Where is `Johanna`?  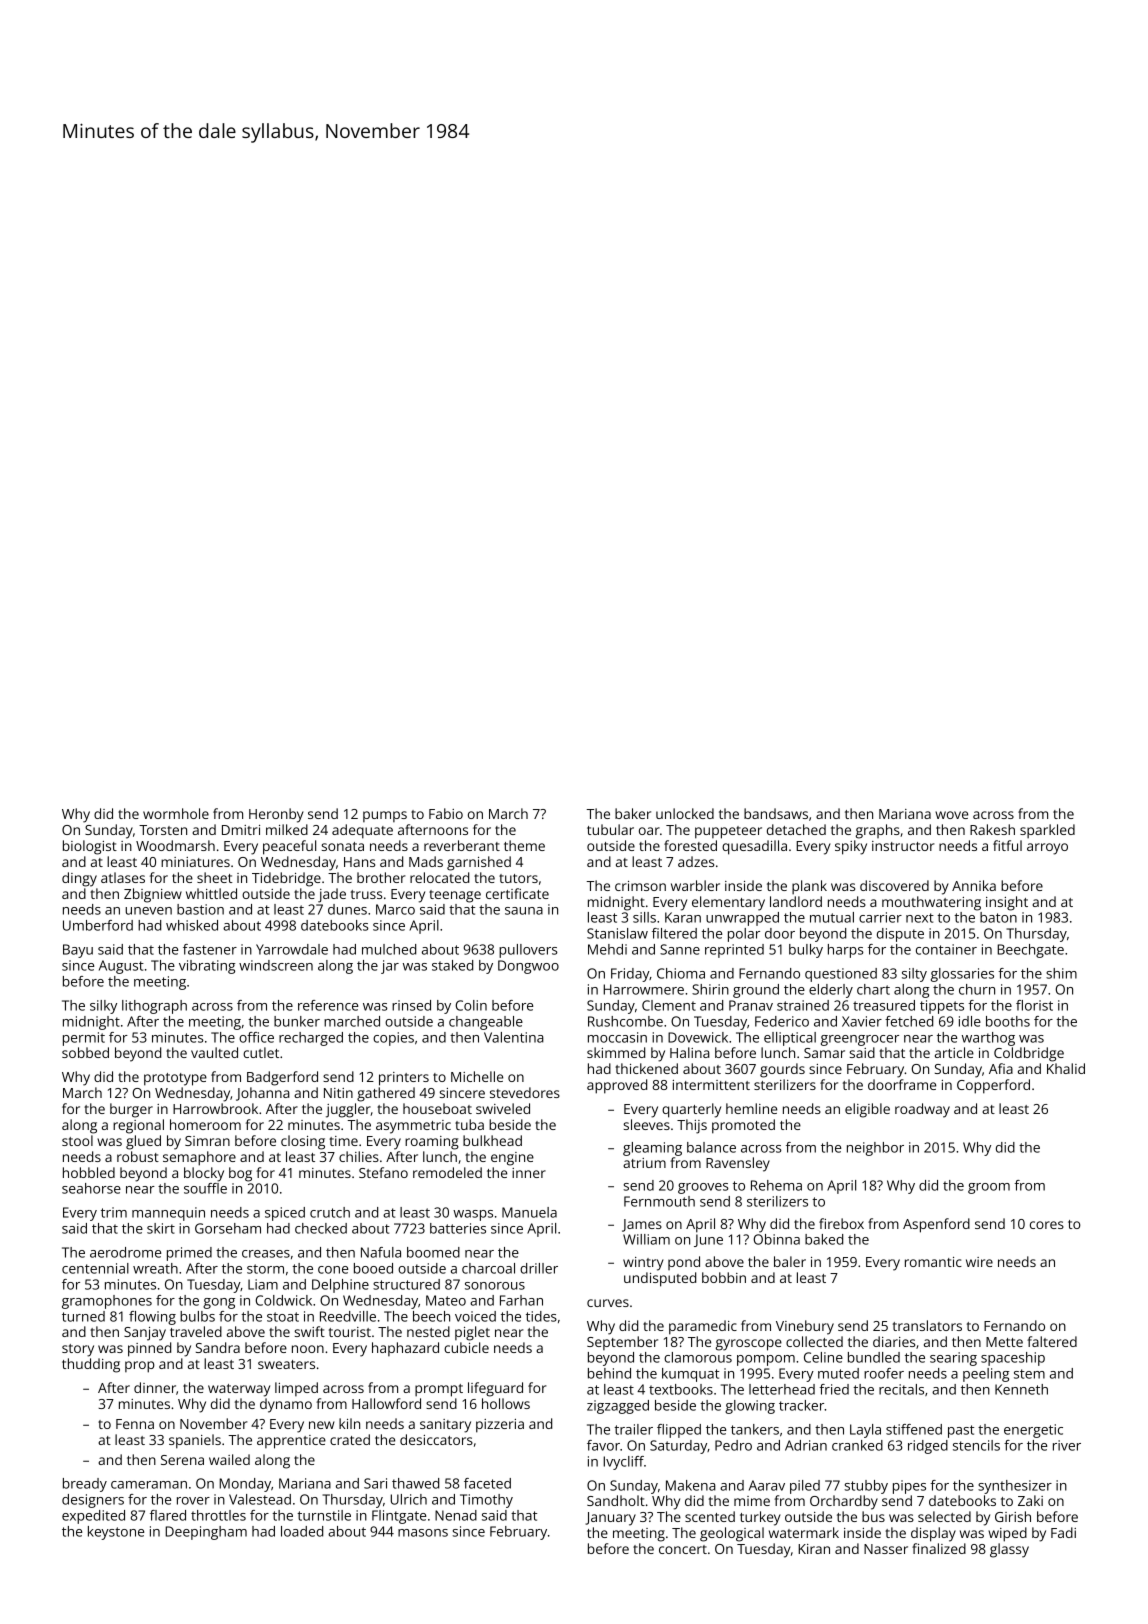 Johanna is located at coordinates (263, 1094).
